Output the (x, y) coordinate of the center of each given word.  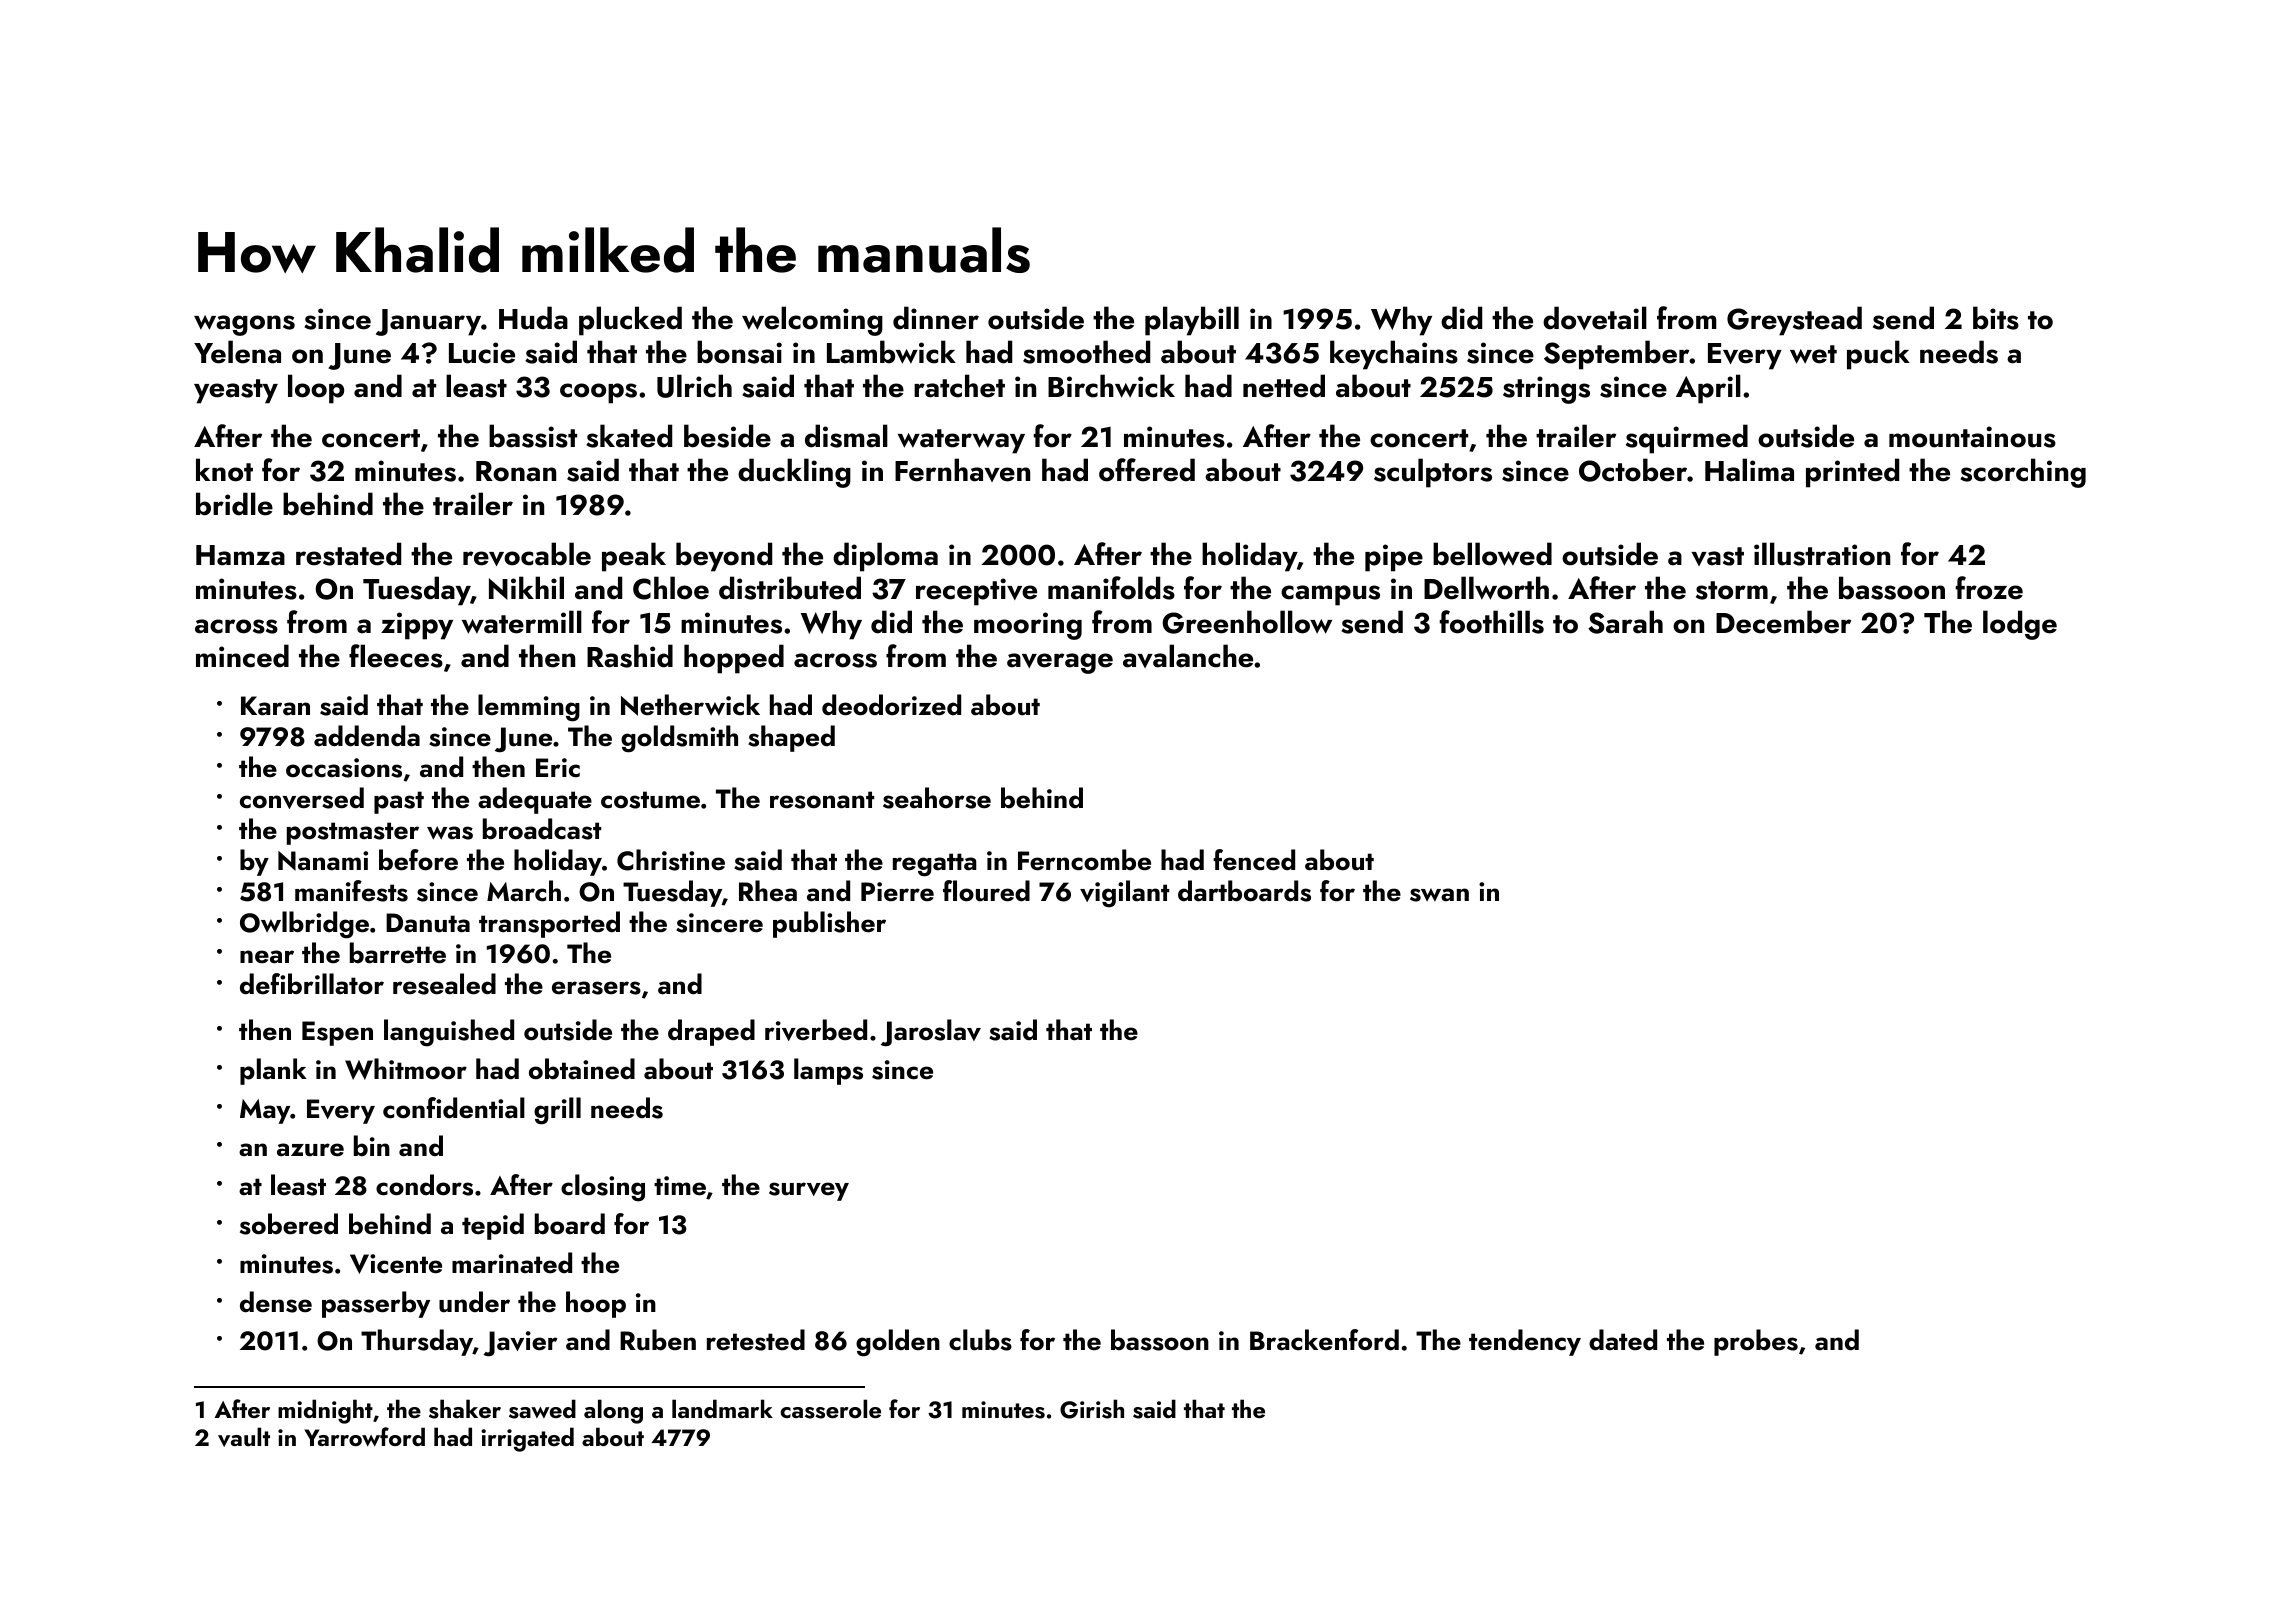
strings (1546, 390)
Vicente (396, 1264)
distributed (790, 588)
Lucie (482, 353)
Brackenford (1324, 1340)
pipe (1394, 558)
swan (1439, 895)
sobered (289, 1224)
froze (1989, 588)
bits (1996, 318)
